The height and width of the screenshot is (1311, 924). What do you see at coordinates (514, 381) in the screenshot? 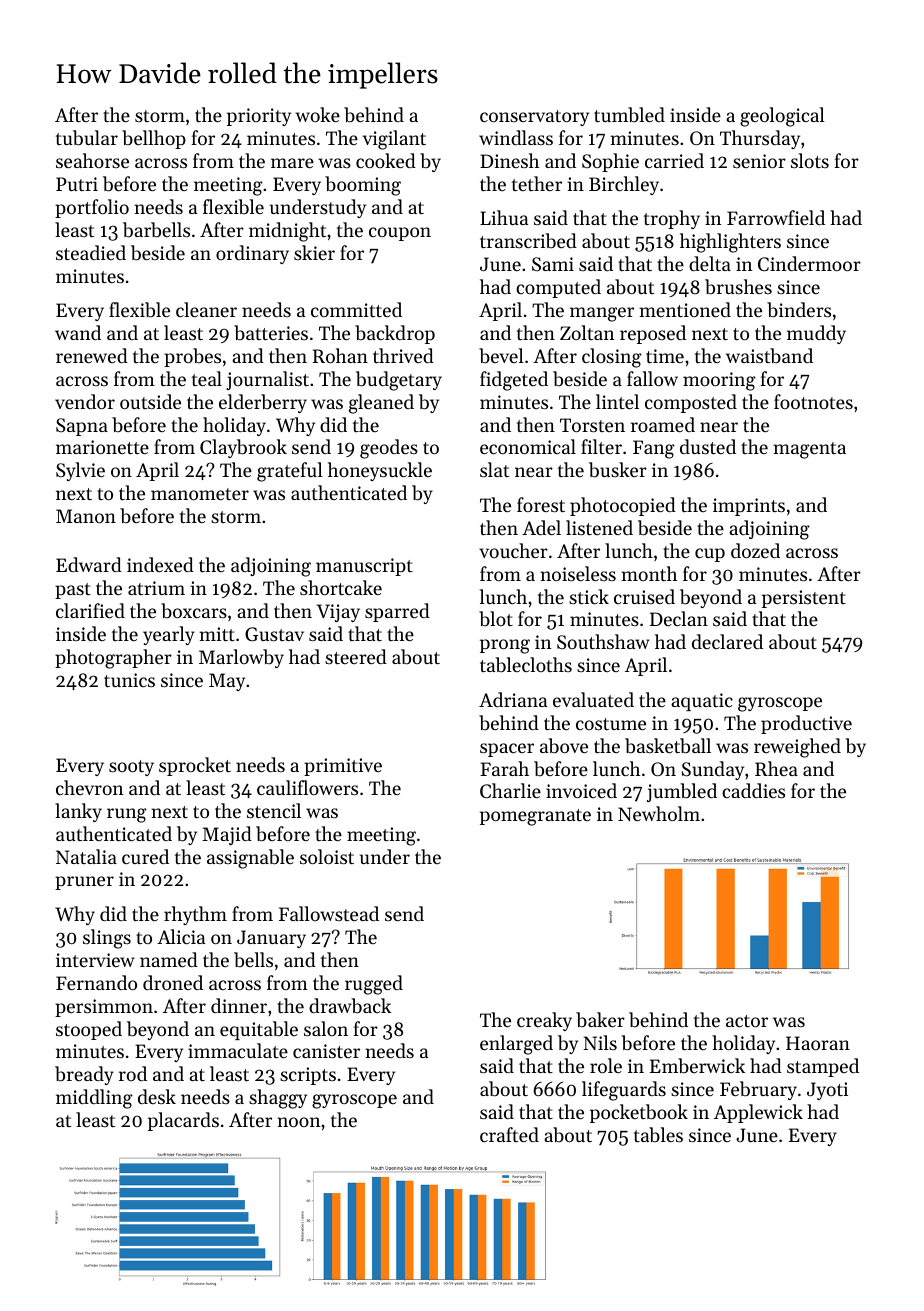
I see `fidgeted` at bounding box center [514, 381].
